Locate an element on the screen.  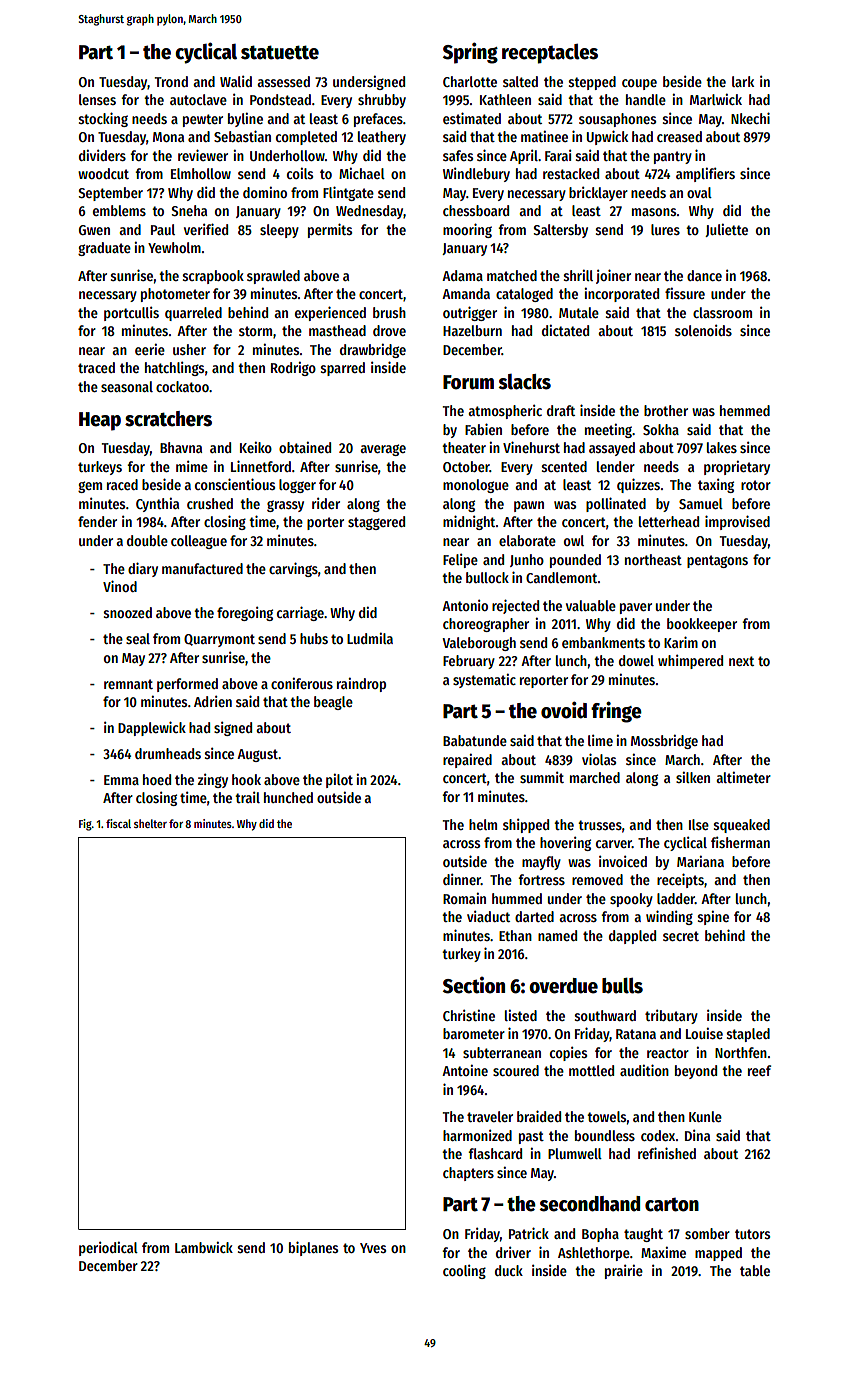
removed is located at coordinates (597, 879).
